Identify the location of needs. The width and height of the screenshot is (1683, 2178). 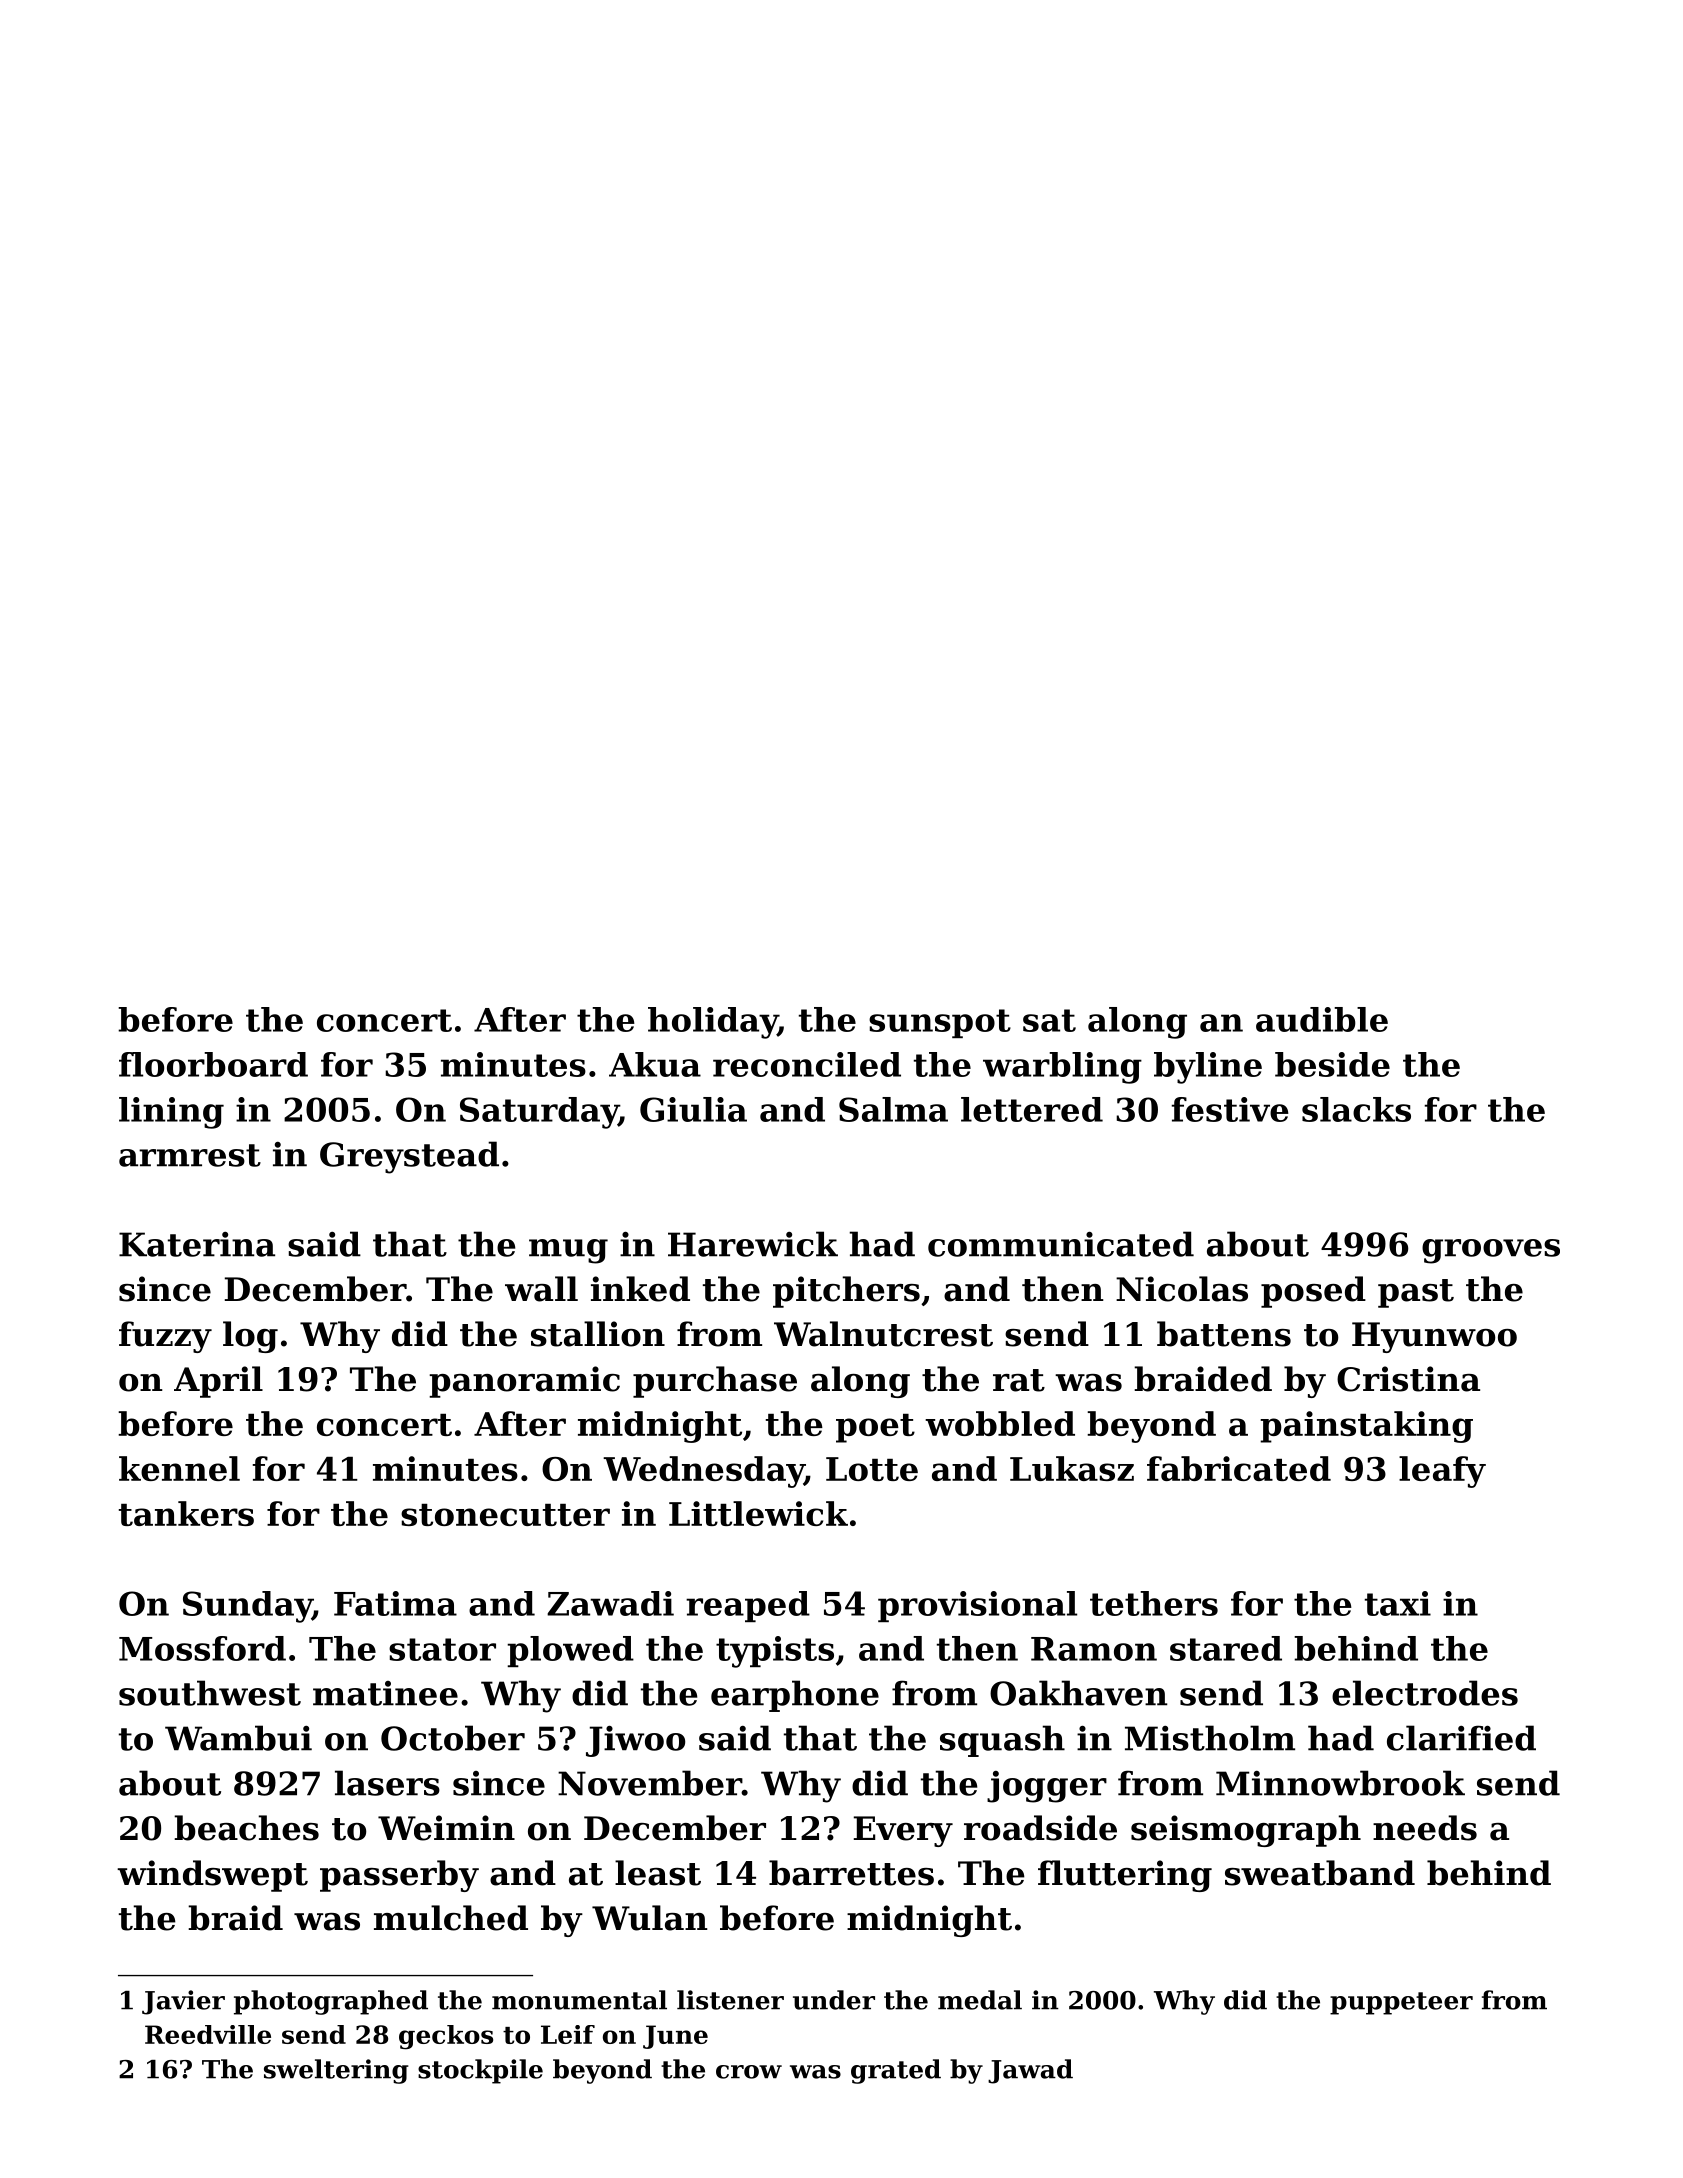
(1425, 1828).
